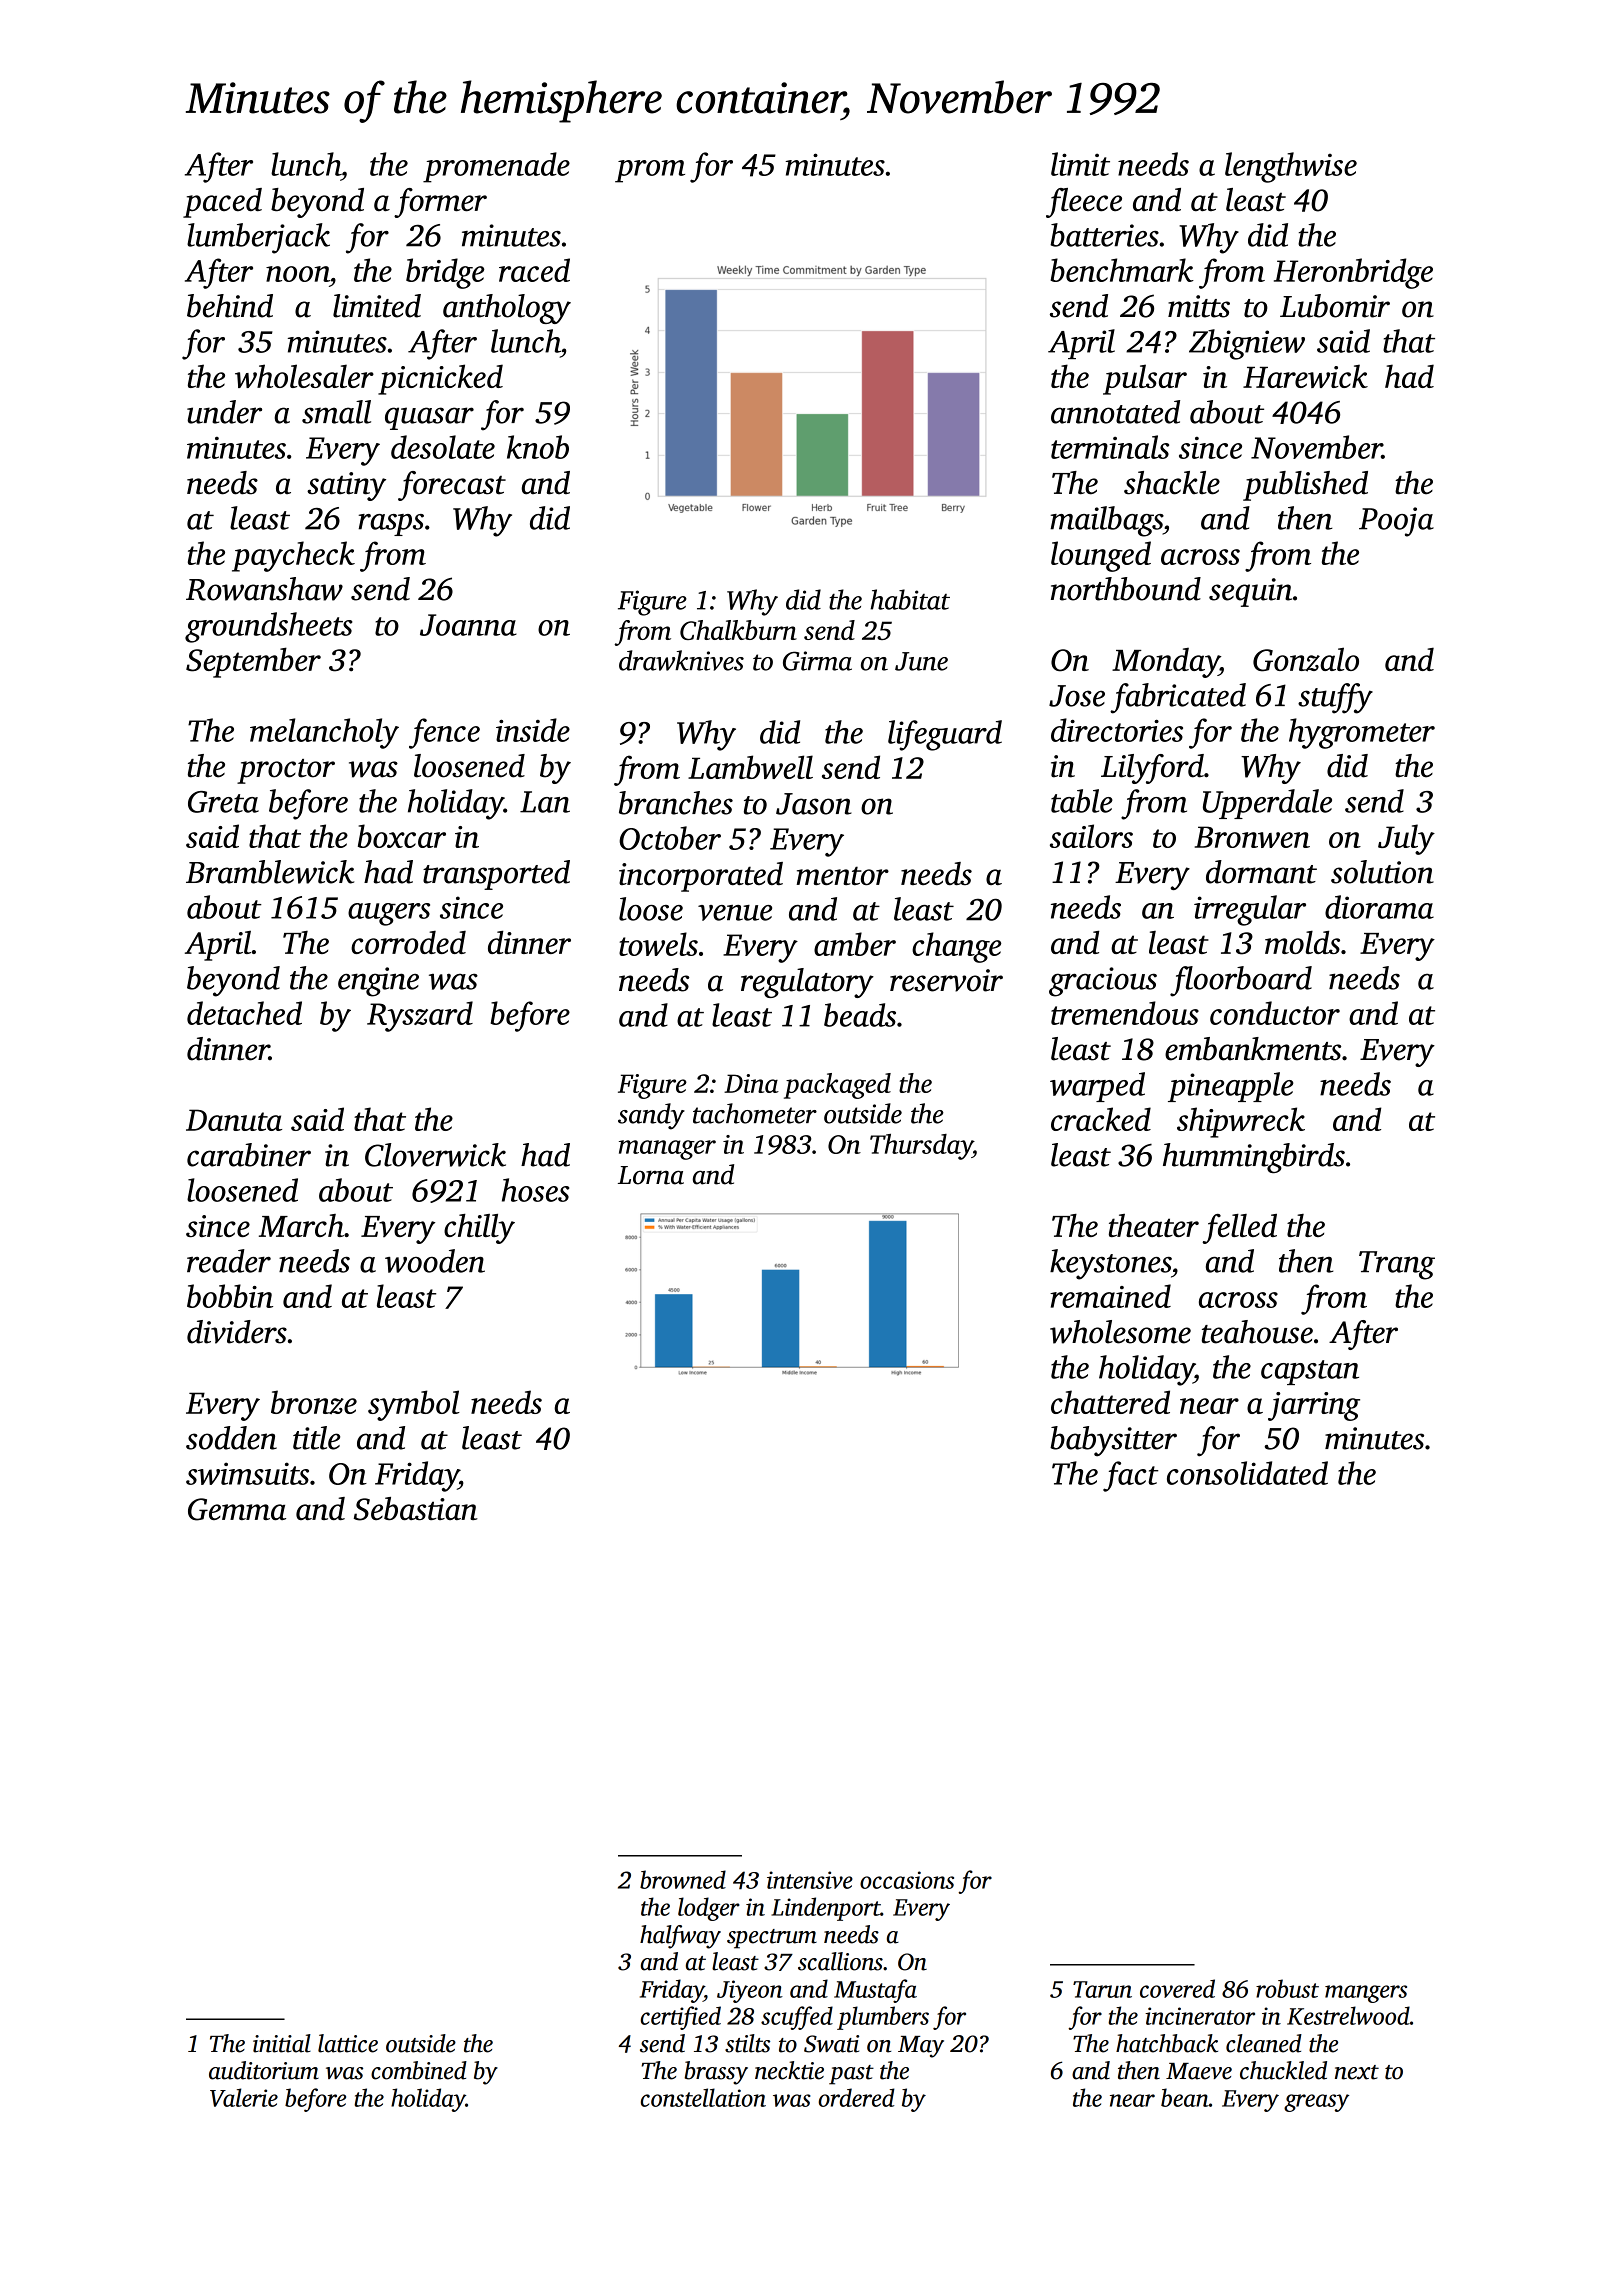 The height and width of the screenshot is (2292, 1620). Describe the element at coordinates (1131, 1476) in the screenshot. I see `fact` at that location.
